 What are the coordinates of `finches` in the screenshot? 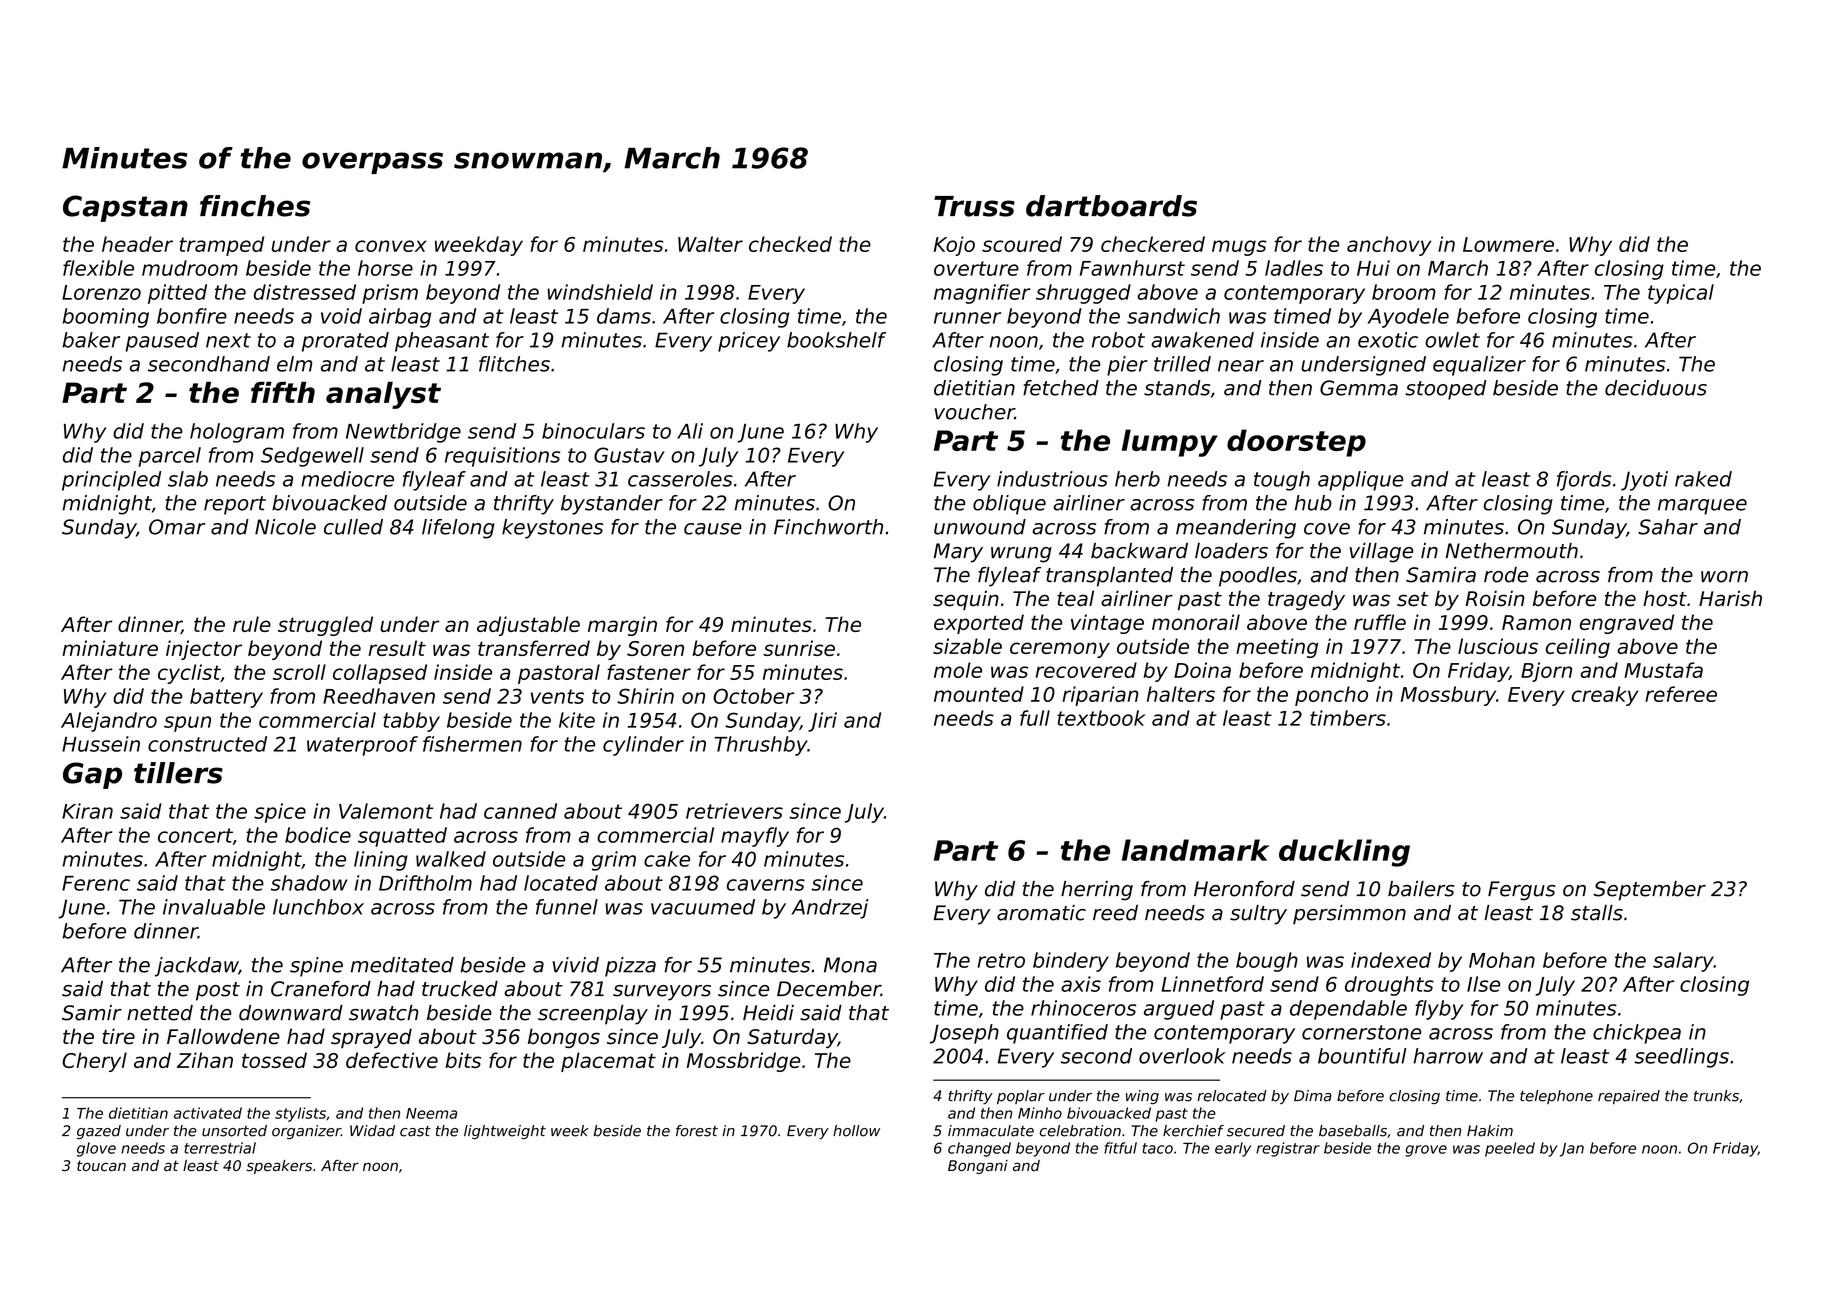 It's located at (255, 206).
